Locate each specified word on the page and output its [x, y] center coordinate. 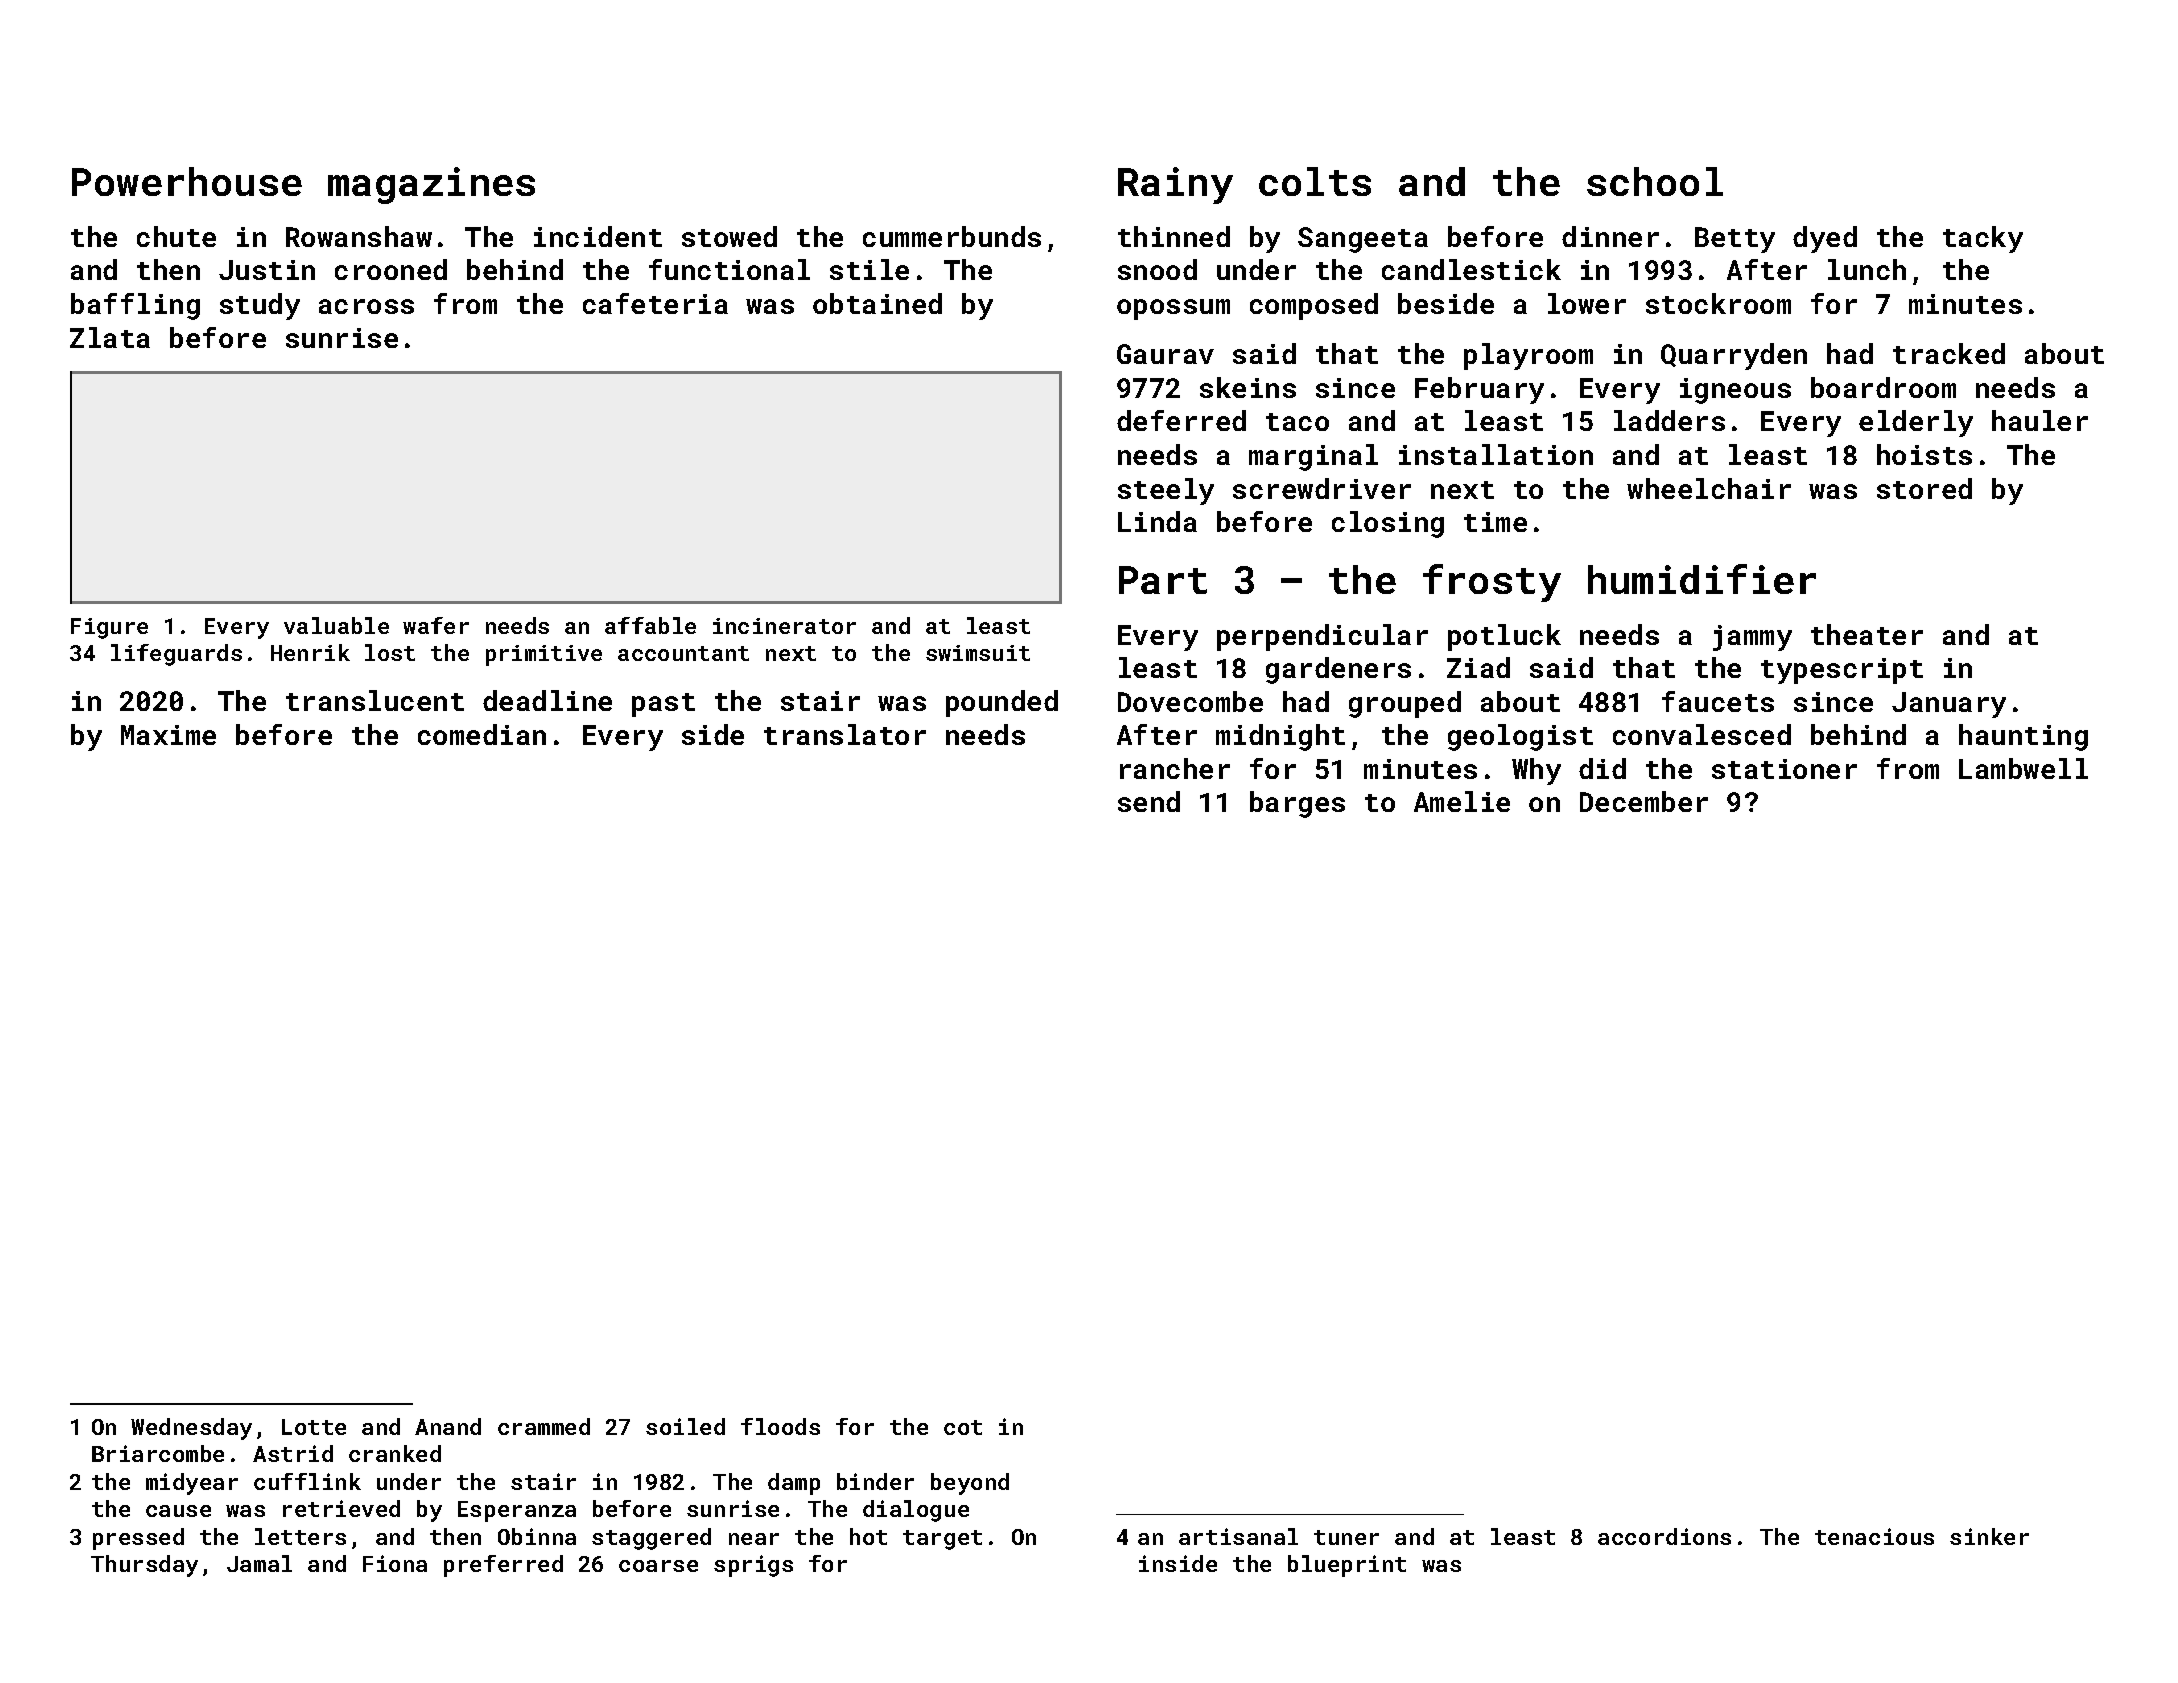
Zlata [110, 337]
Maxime [168, 735]
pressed [138, 1539]
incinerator [784, 626]
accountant [683, 653]
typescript [1842, 671]
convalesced [1702, 734]
